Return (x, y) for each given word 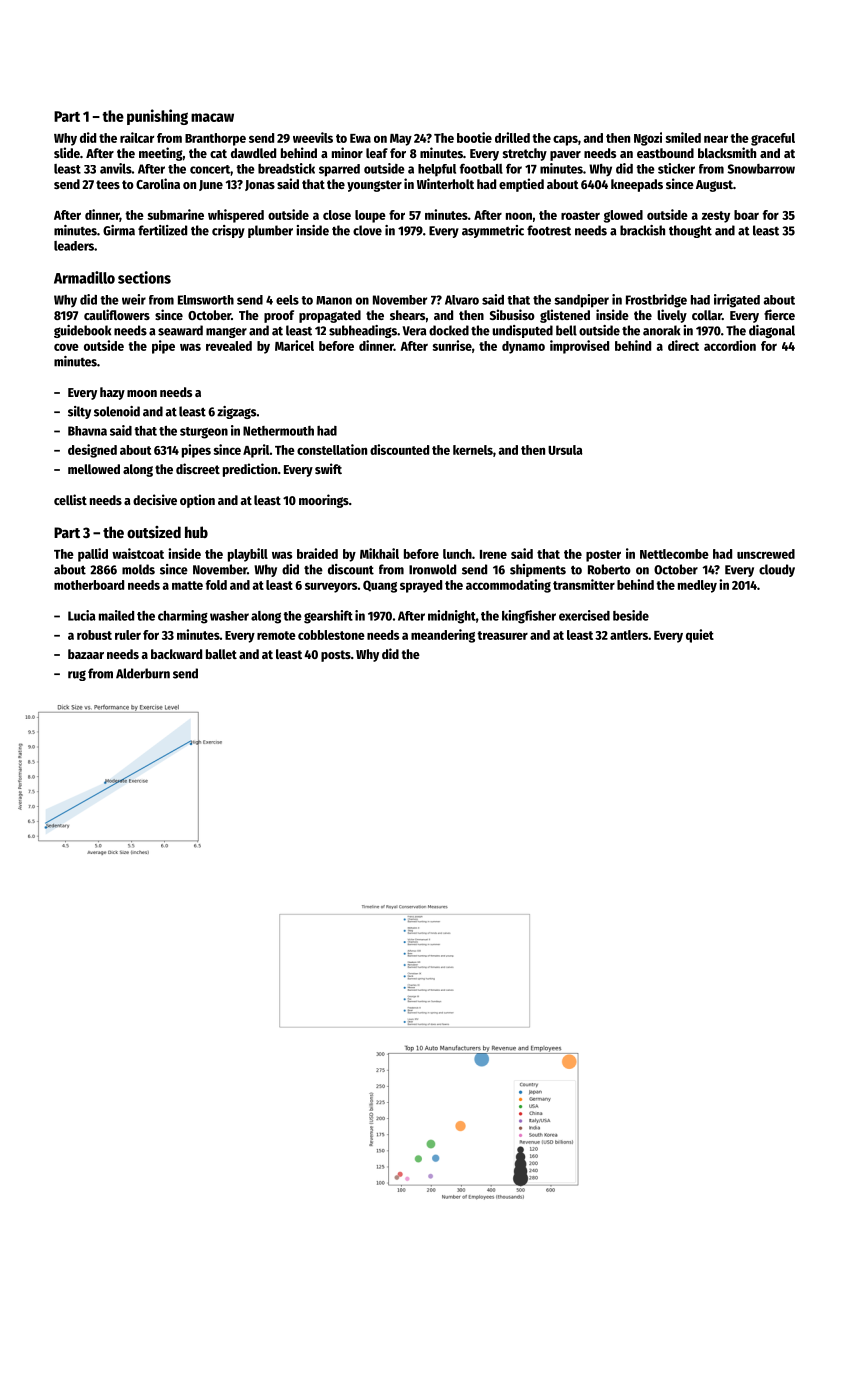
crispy (228, 231)
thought (690, 231)
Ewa (360, 138)
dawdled (253, 153)
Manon (334, 300)
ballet (221, 654)
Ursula (565, 450)
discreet (198, 468)
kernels (473, 450)
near (716, 139)
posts (336, 656)
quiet (700, 636)
